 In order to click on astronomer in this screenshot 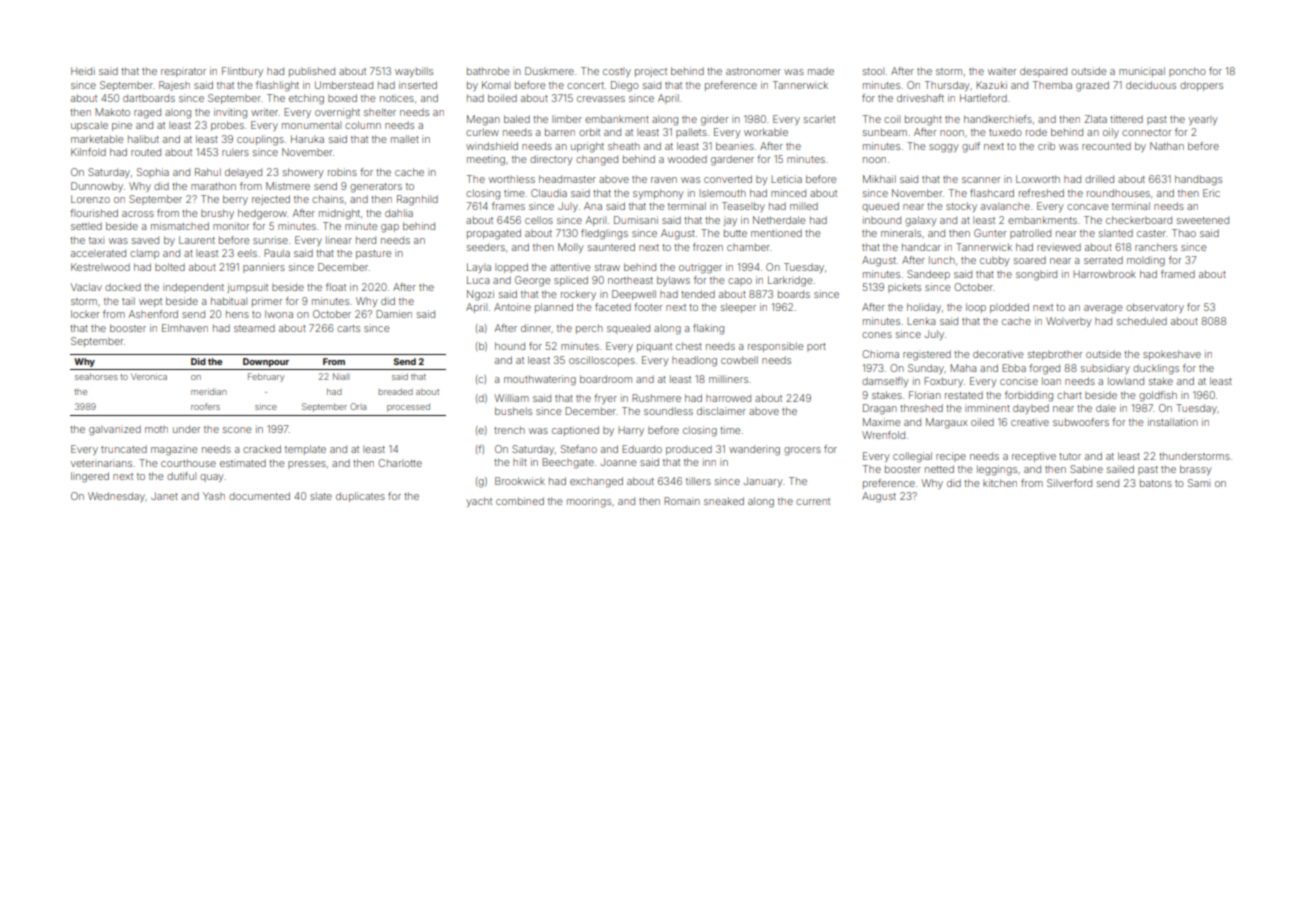, I will do `click(753, 71)`.
